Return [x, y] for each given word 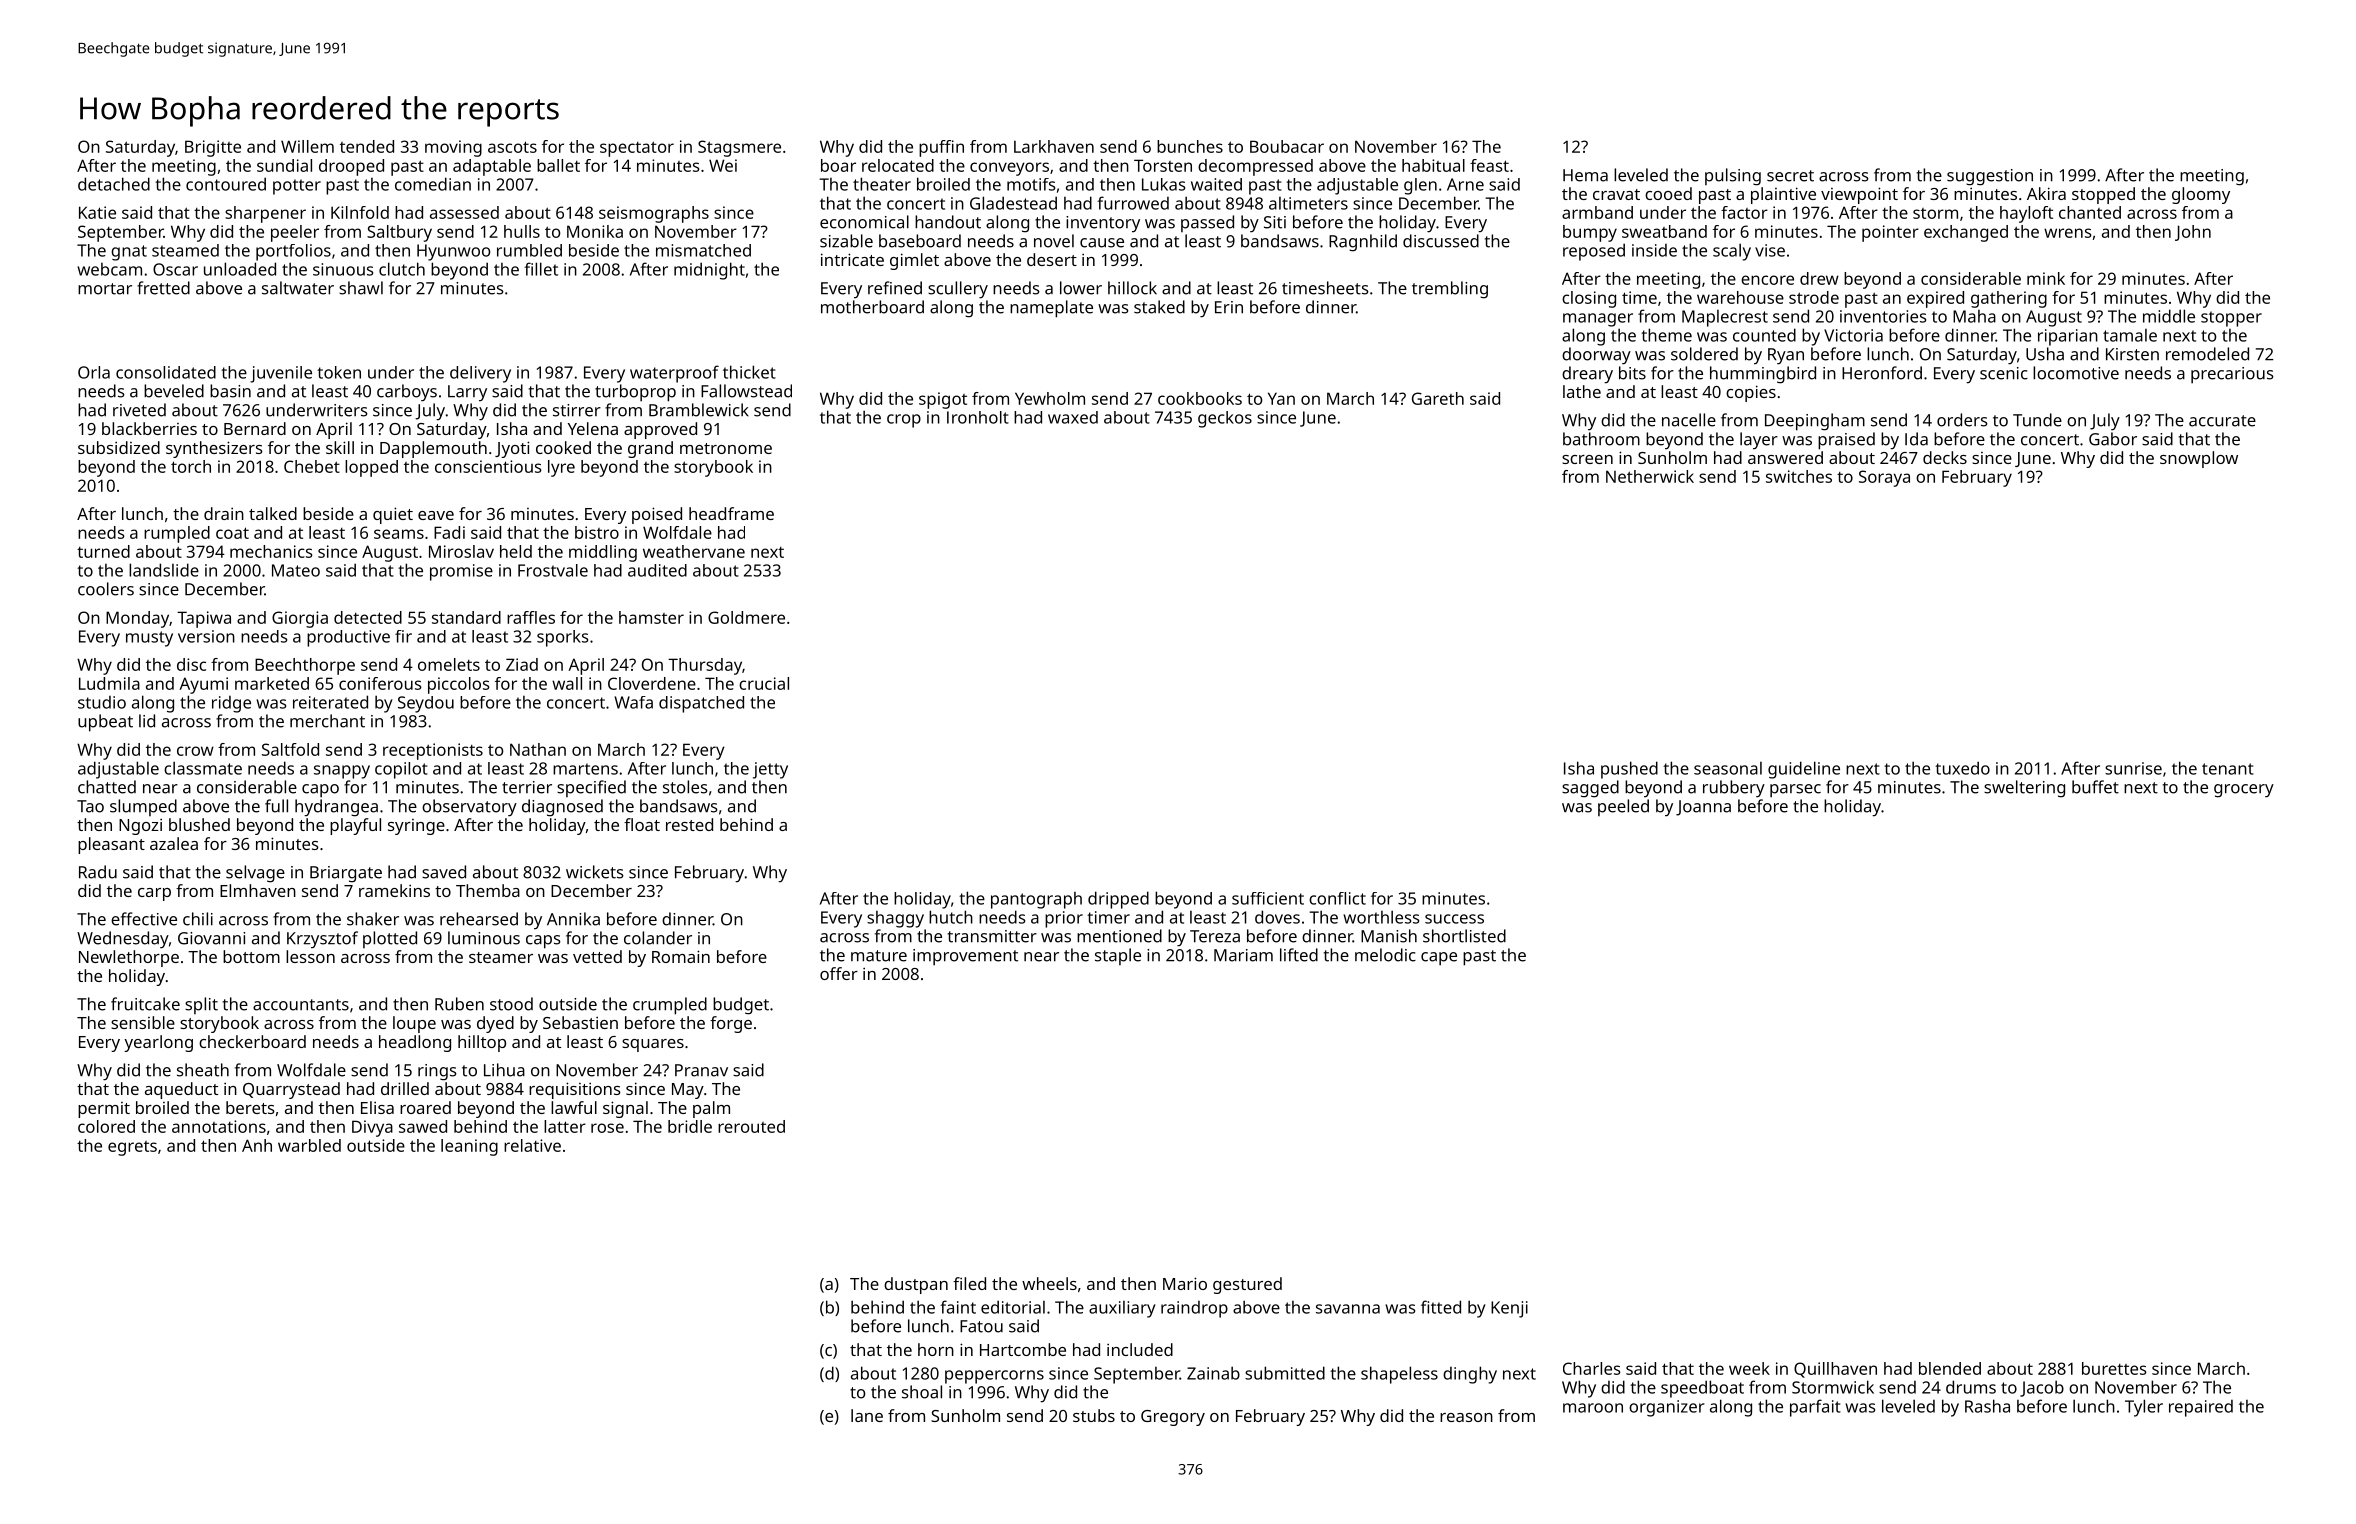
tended [367, 146]
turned [103, 551]
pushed [1629, 770]
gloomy [2201, 195]
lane [867, 1415]
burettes [2114, 1368]
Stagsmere [739, 148]
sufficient [1268, 898]
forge [731, 1024]
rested [689, 824]
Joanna [1703, 808]
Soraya [1884, 478]
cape [1439, 959]
